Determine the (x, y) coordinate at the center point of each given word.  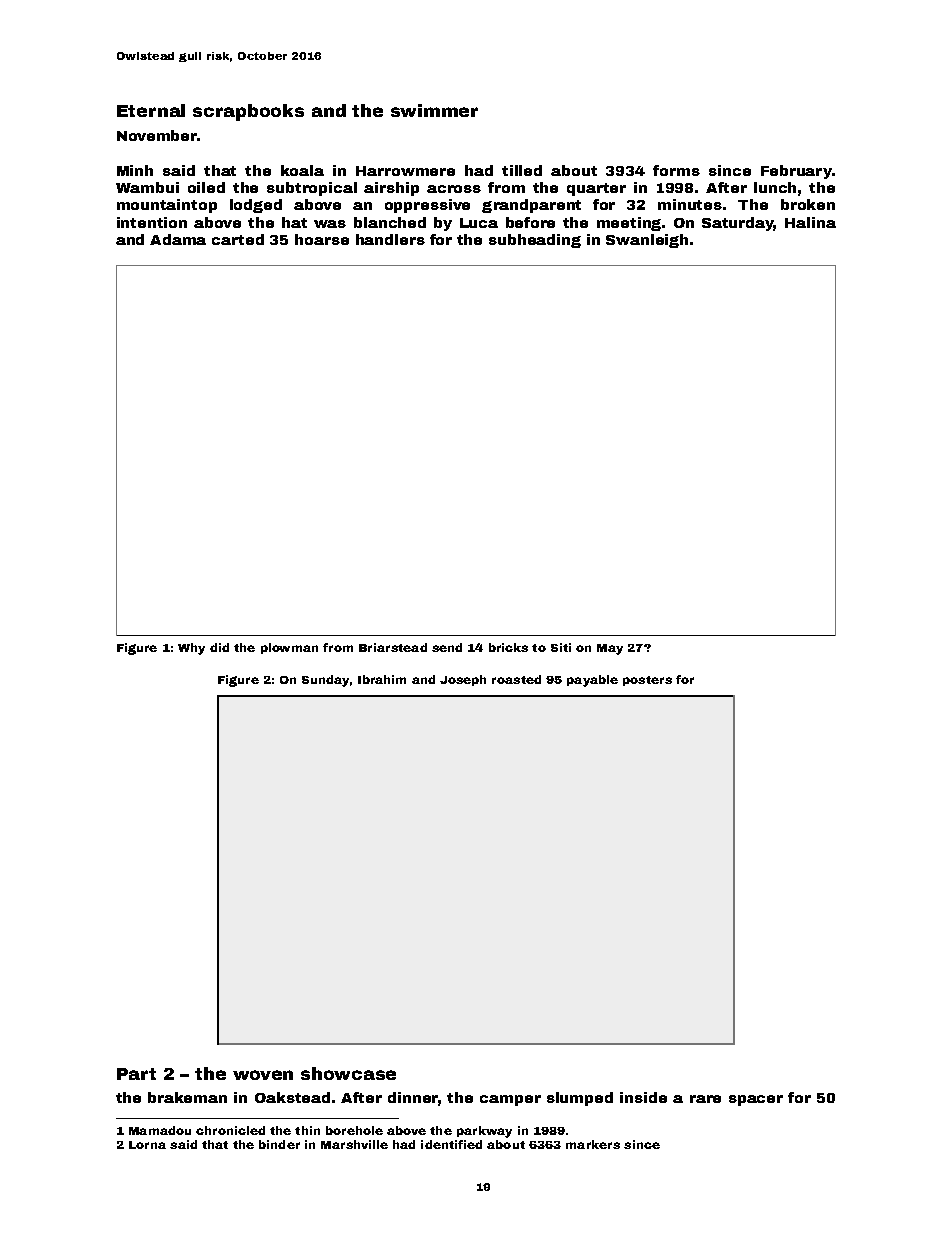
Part (136, 1074)
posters (647, 681)
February (796, 172)
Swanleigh (647, 241)
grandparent (531, 206)
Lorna (147, 1145)
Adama (178, 239)
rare (705, 1099)
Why (191, 649)
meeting (629, 224)
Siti (561, 647)
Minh (135, 170)
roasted (516, 679)
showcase (348, 1073)
